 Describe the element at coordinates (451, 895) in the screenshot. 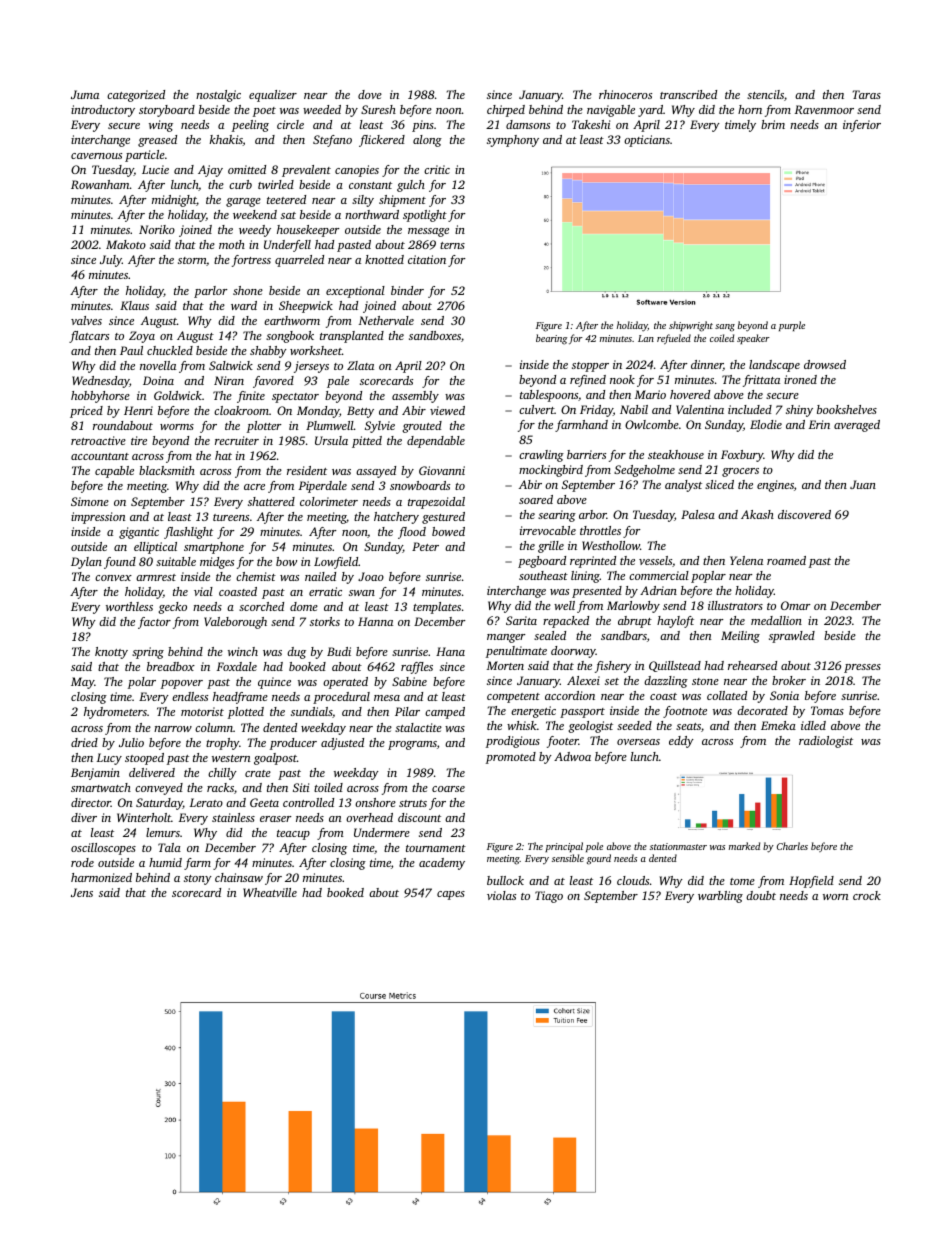

I see `capes` at that location.
